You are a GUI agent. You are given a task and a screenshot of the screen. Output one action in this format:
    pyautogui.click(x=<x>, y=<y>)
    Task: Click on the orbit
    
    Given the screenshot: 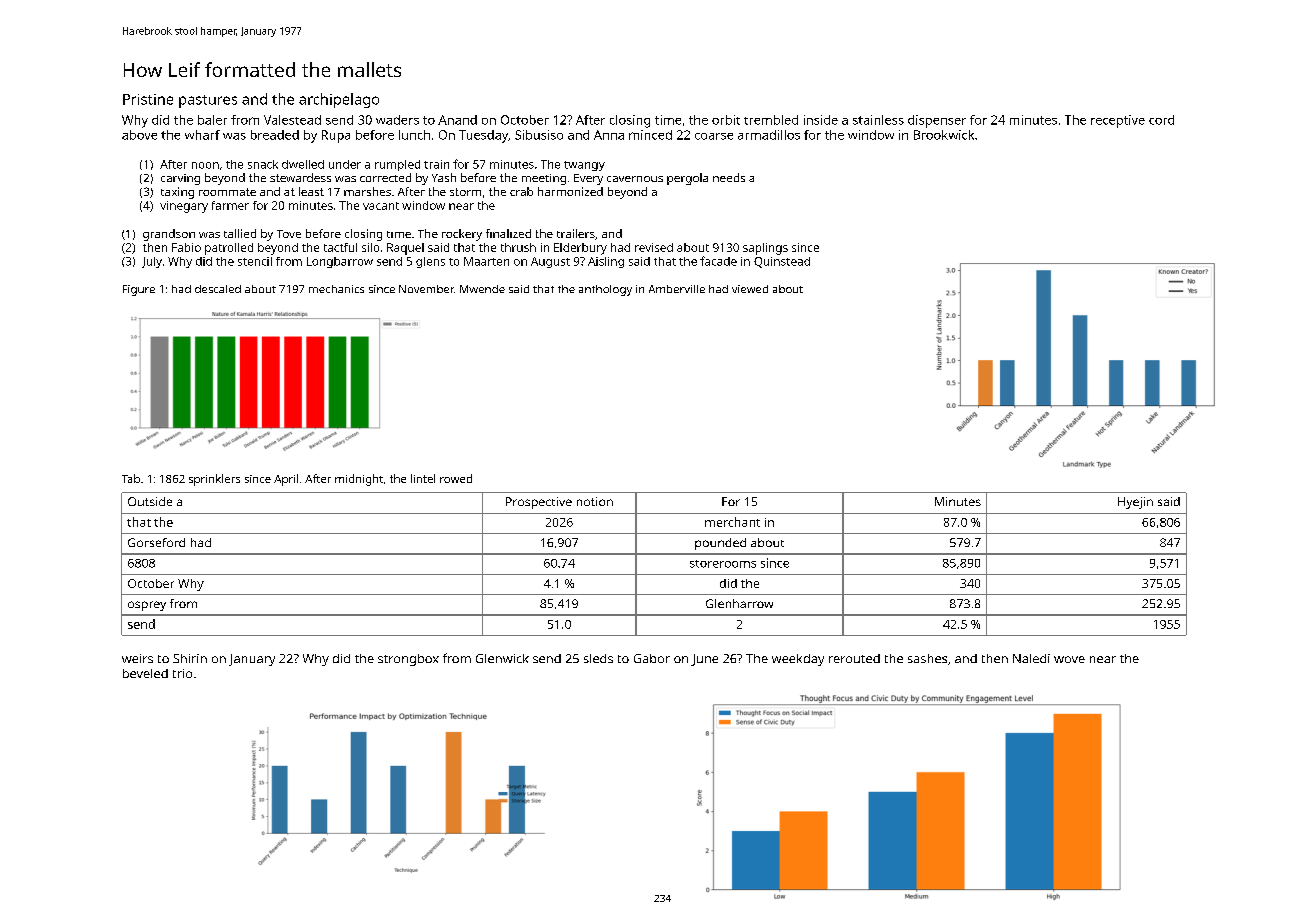 What is the action you would take?
    pyautogui.click(x=726, y=120)
